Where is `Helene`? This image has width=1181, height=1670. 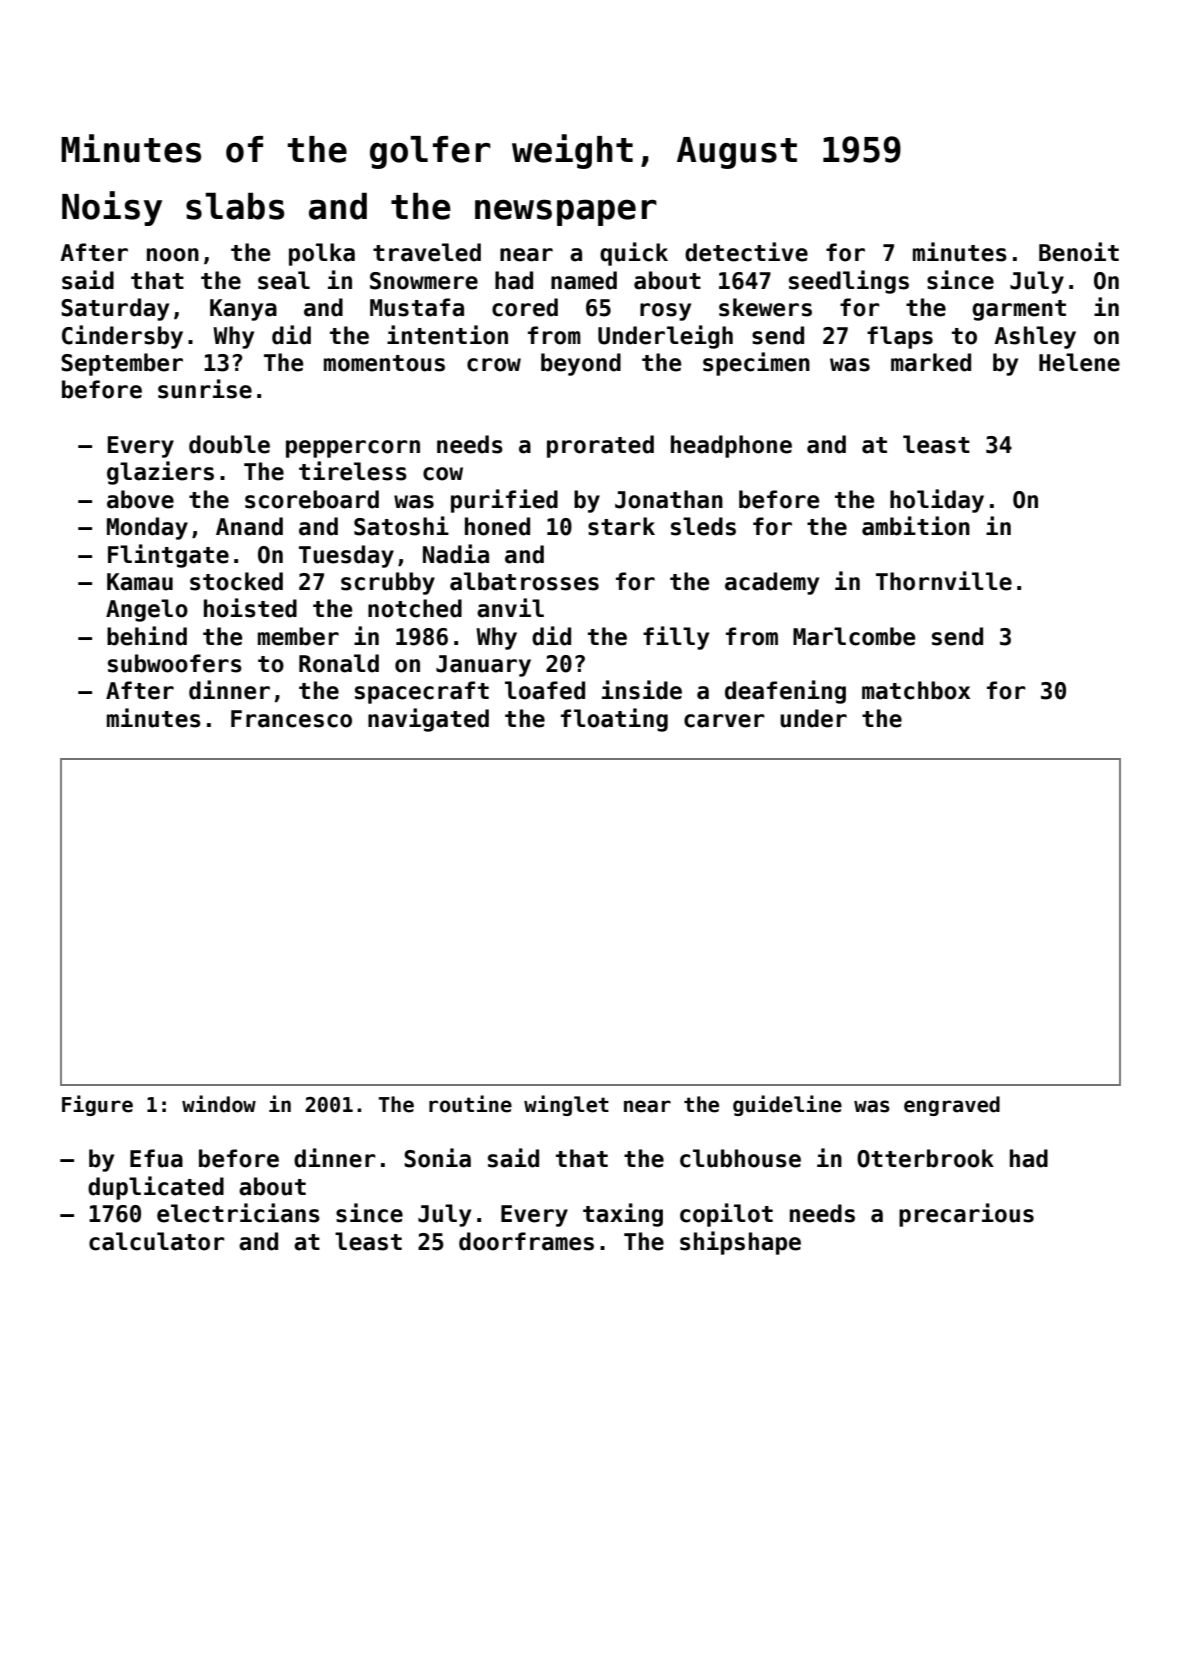 Helene is located at coordinates (1079, 362).
